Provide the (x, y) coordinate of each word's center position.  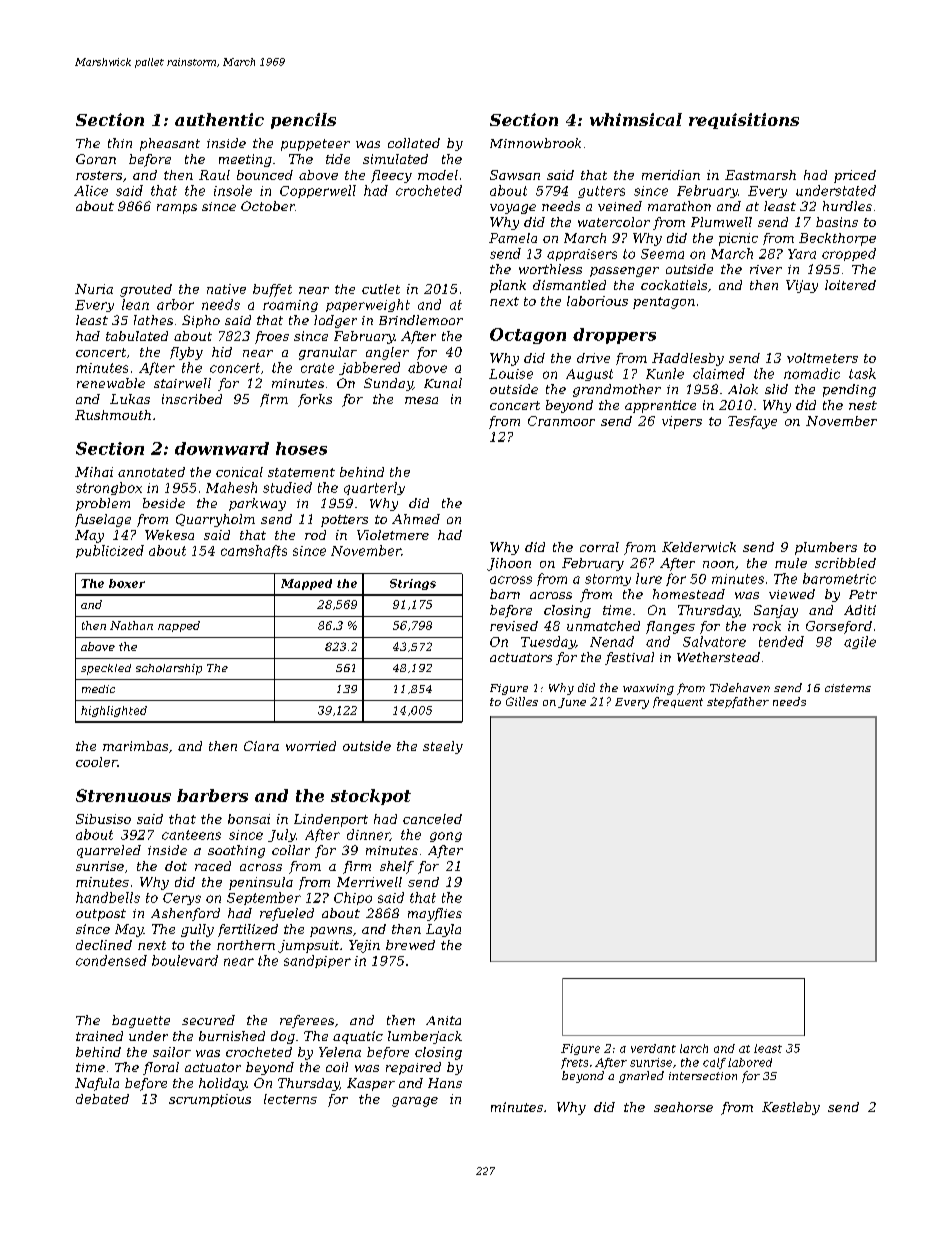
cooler (96, 762)
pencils (303, 121)
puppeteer (315, 145)
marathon (679, 206)
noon (718, 564)
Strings (413, 584)
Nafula (97, 1084)
